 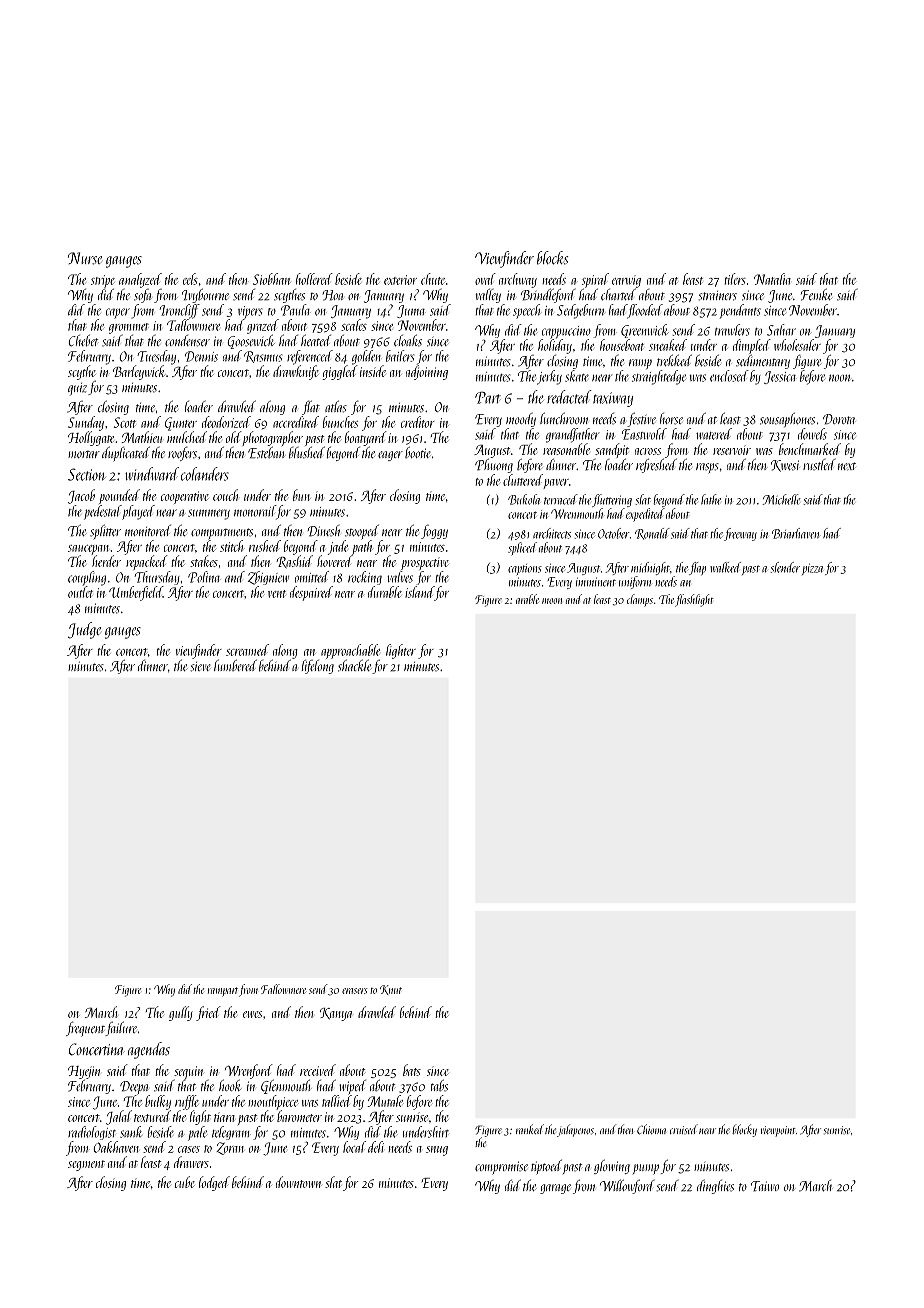 What do you see at coordinates (812, 569) in the screenshot?
I see `pizza` at bounding box center [812, 569].
